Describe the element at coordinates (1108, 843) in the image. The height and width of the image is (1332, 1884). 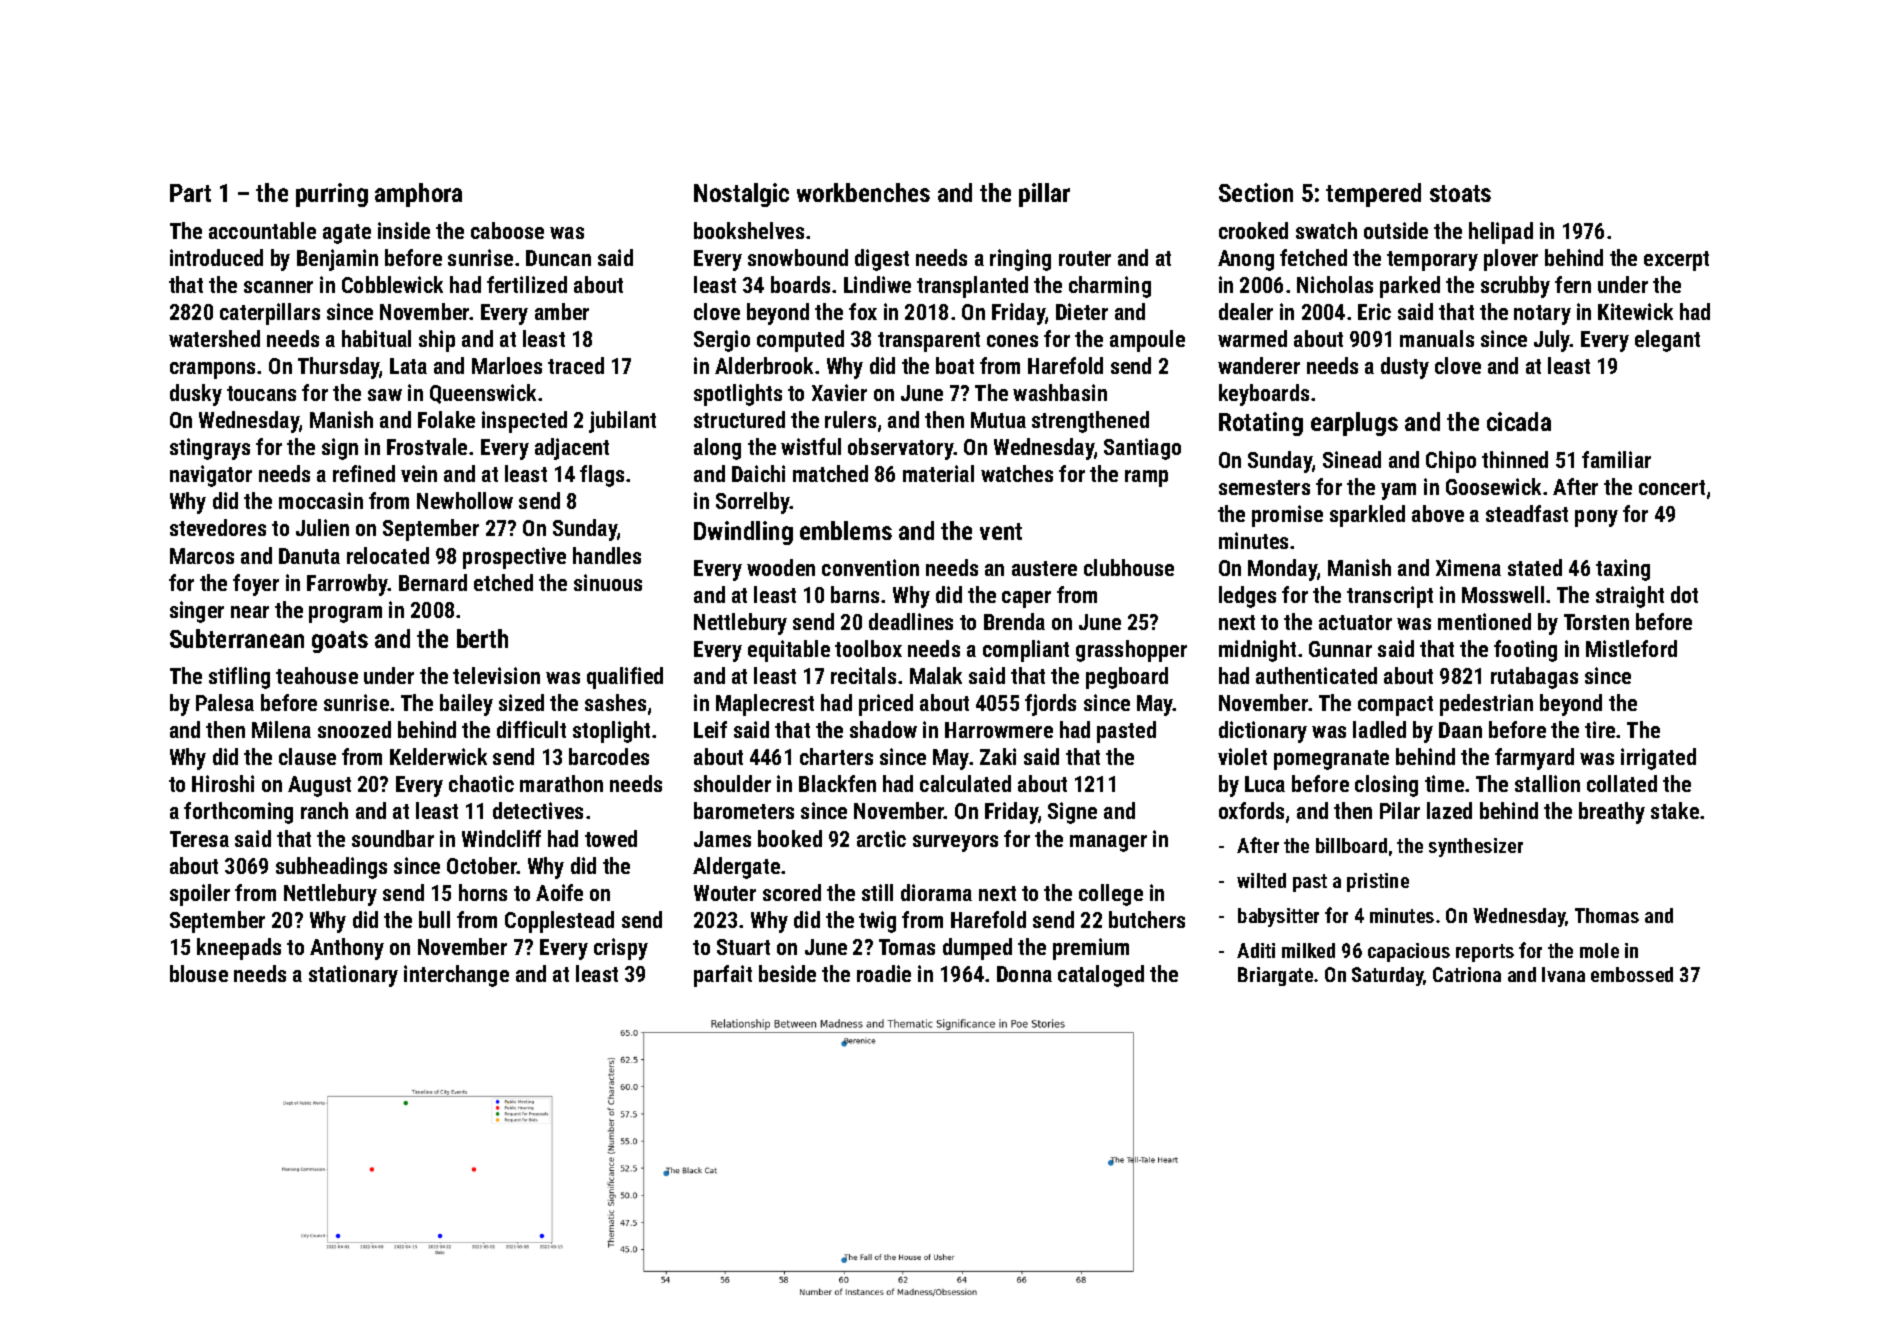
I see `manager` at that location.
